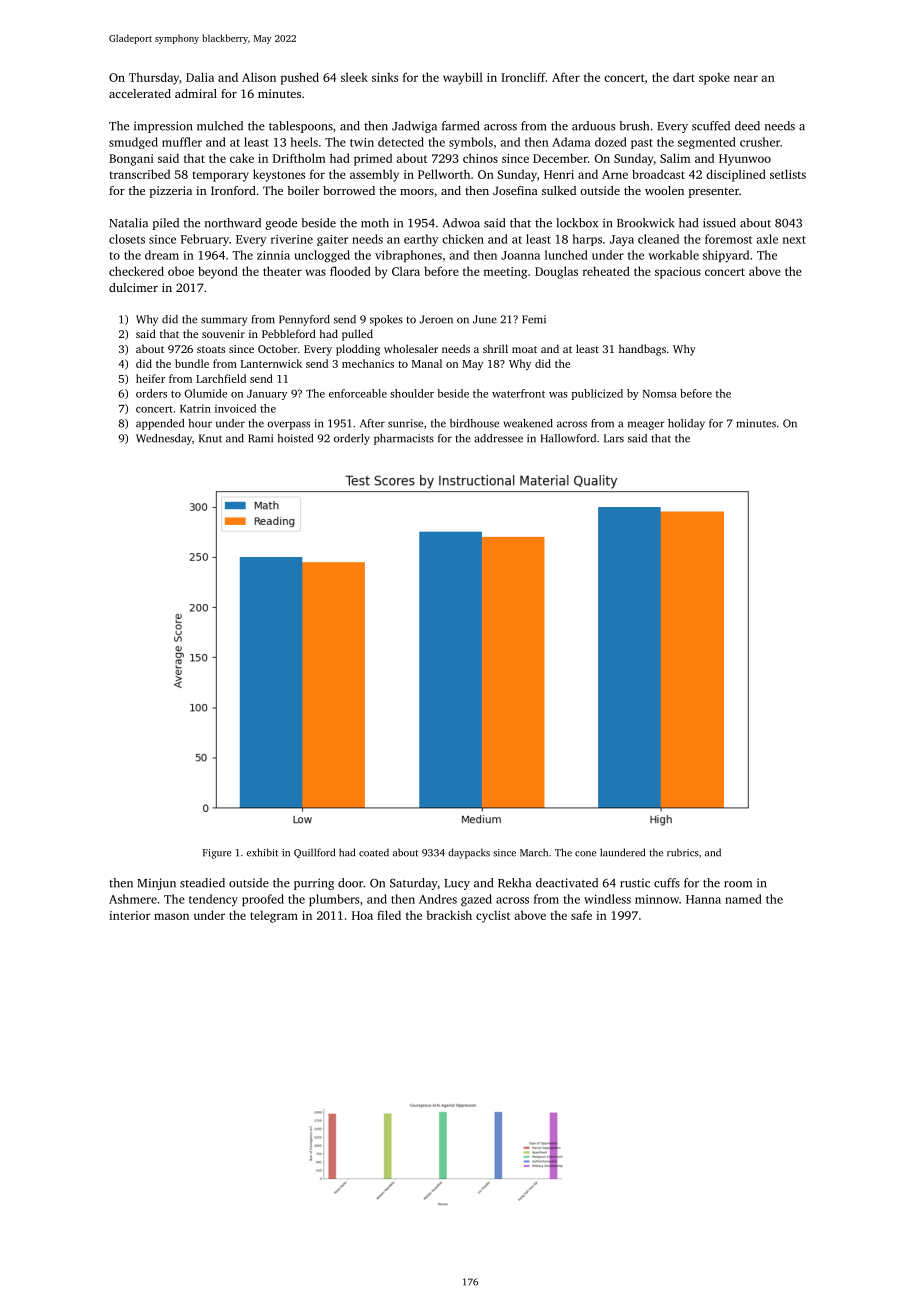 This screenshot has width=924, height=1308. Describe the element at coordinates (274, 916) in the screenshot. I see `telegram` at that location.
